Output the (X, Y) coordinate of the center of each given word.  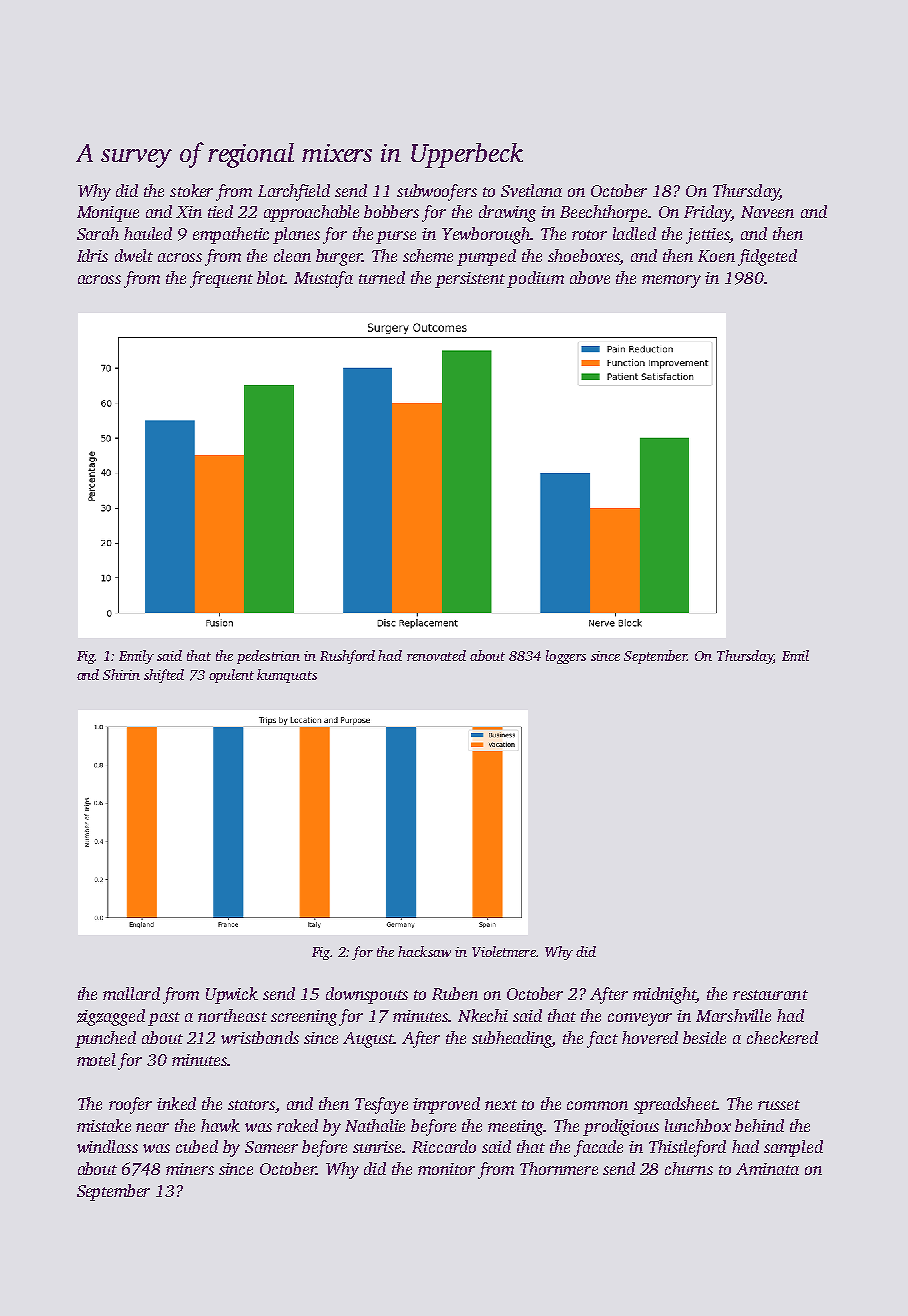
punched (105, 1039)
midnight (664, 995)
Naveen (767, 212)
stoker (191, 190)
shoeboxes (583, 255)
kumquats (287, 676)
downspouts (367, 995)
